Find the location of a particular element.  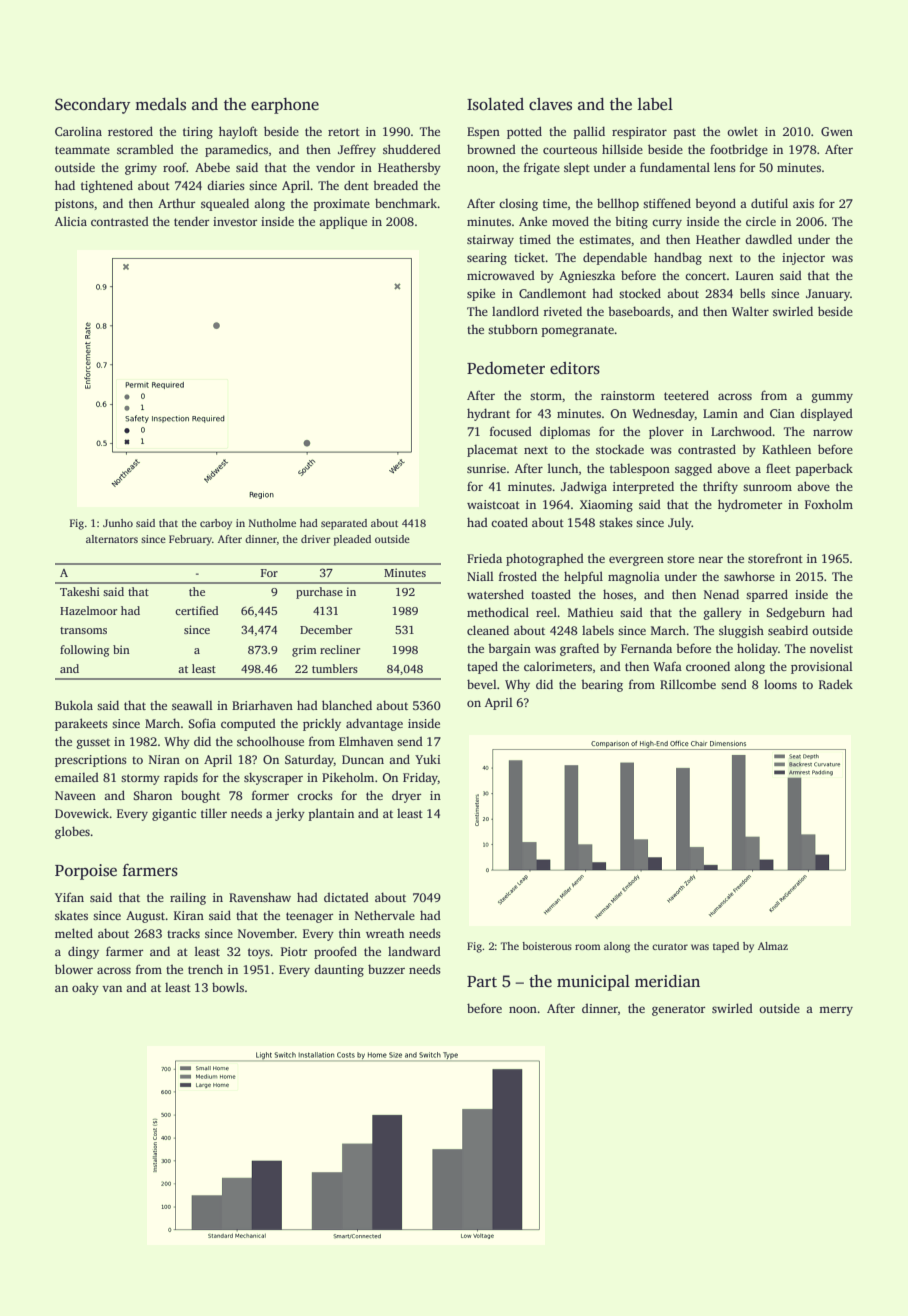

seawall is located at coordinates (192, 705).
